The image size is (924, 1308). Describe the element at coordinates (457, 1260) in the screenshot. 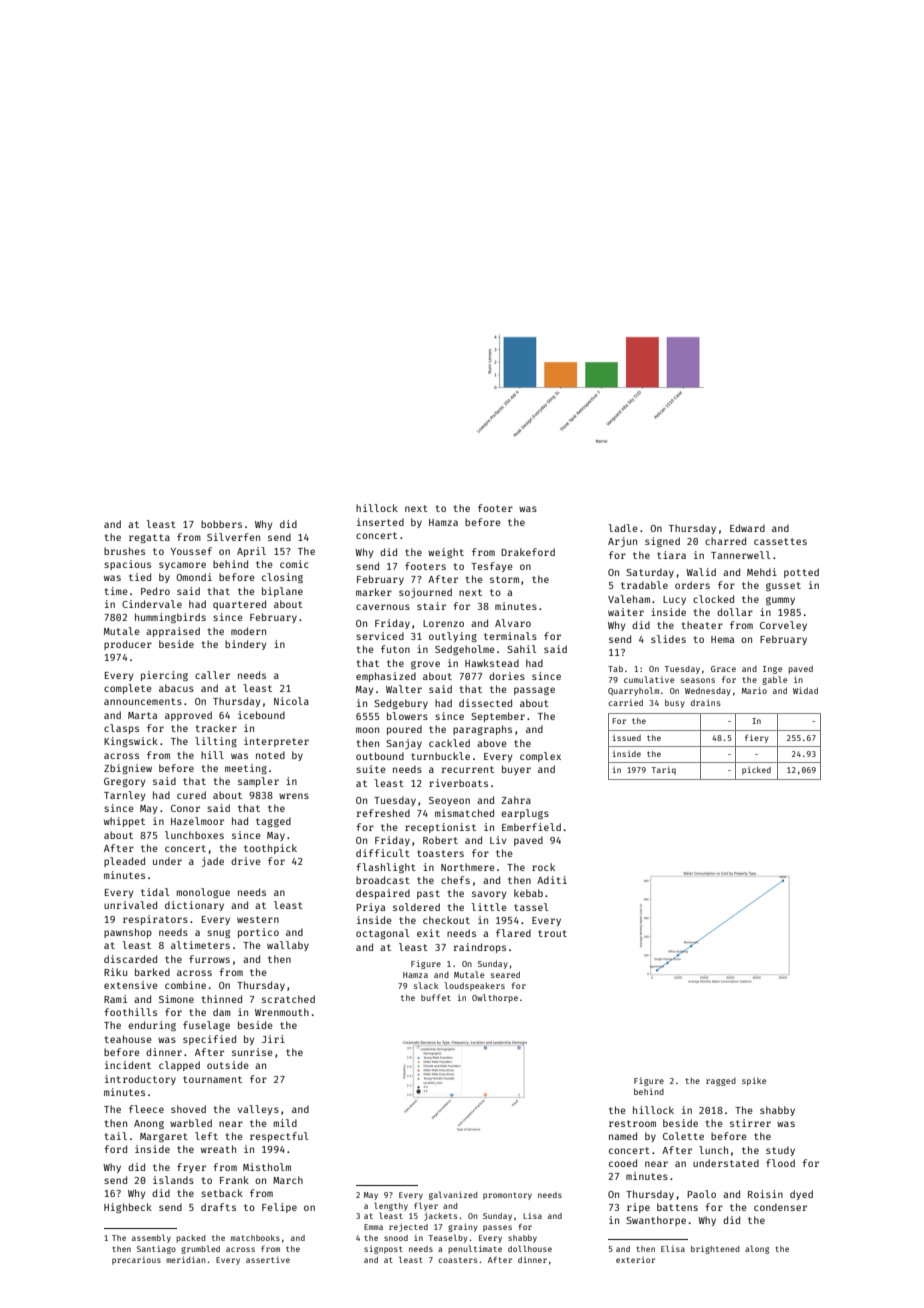

I see `coasters` at that location.
